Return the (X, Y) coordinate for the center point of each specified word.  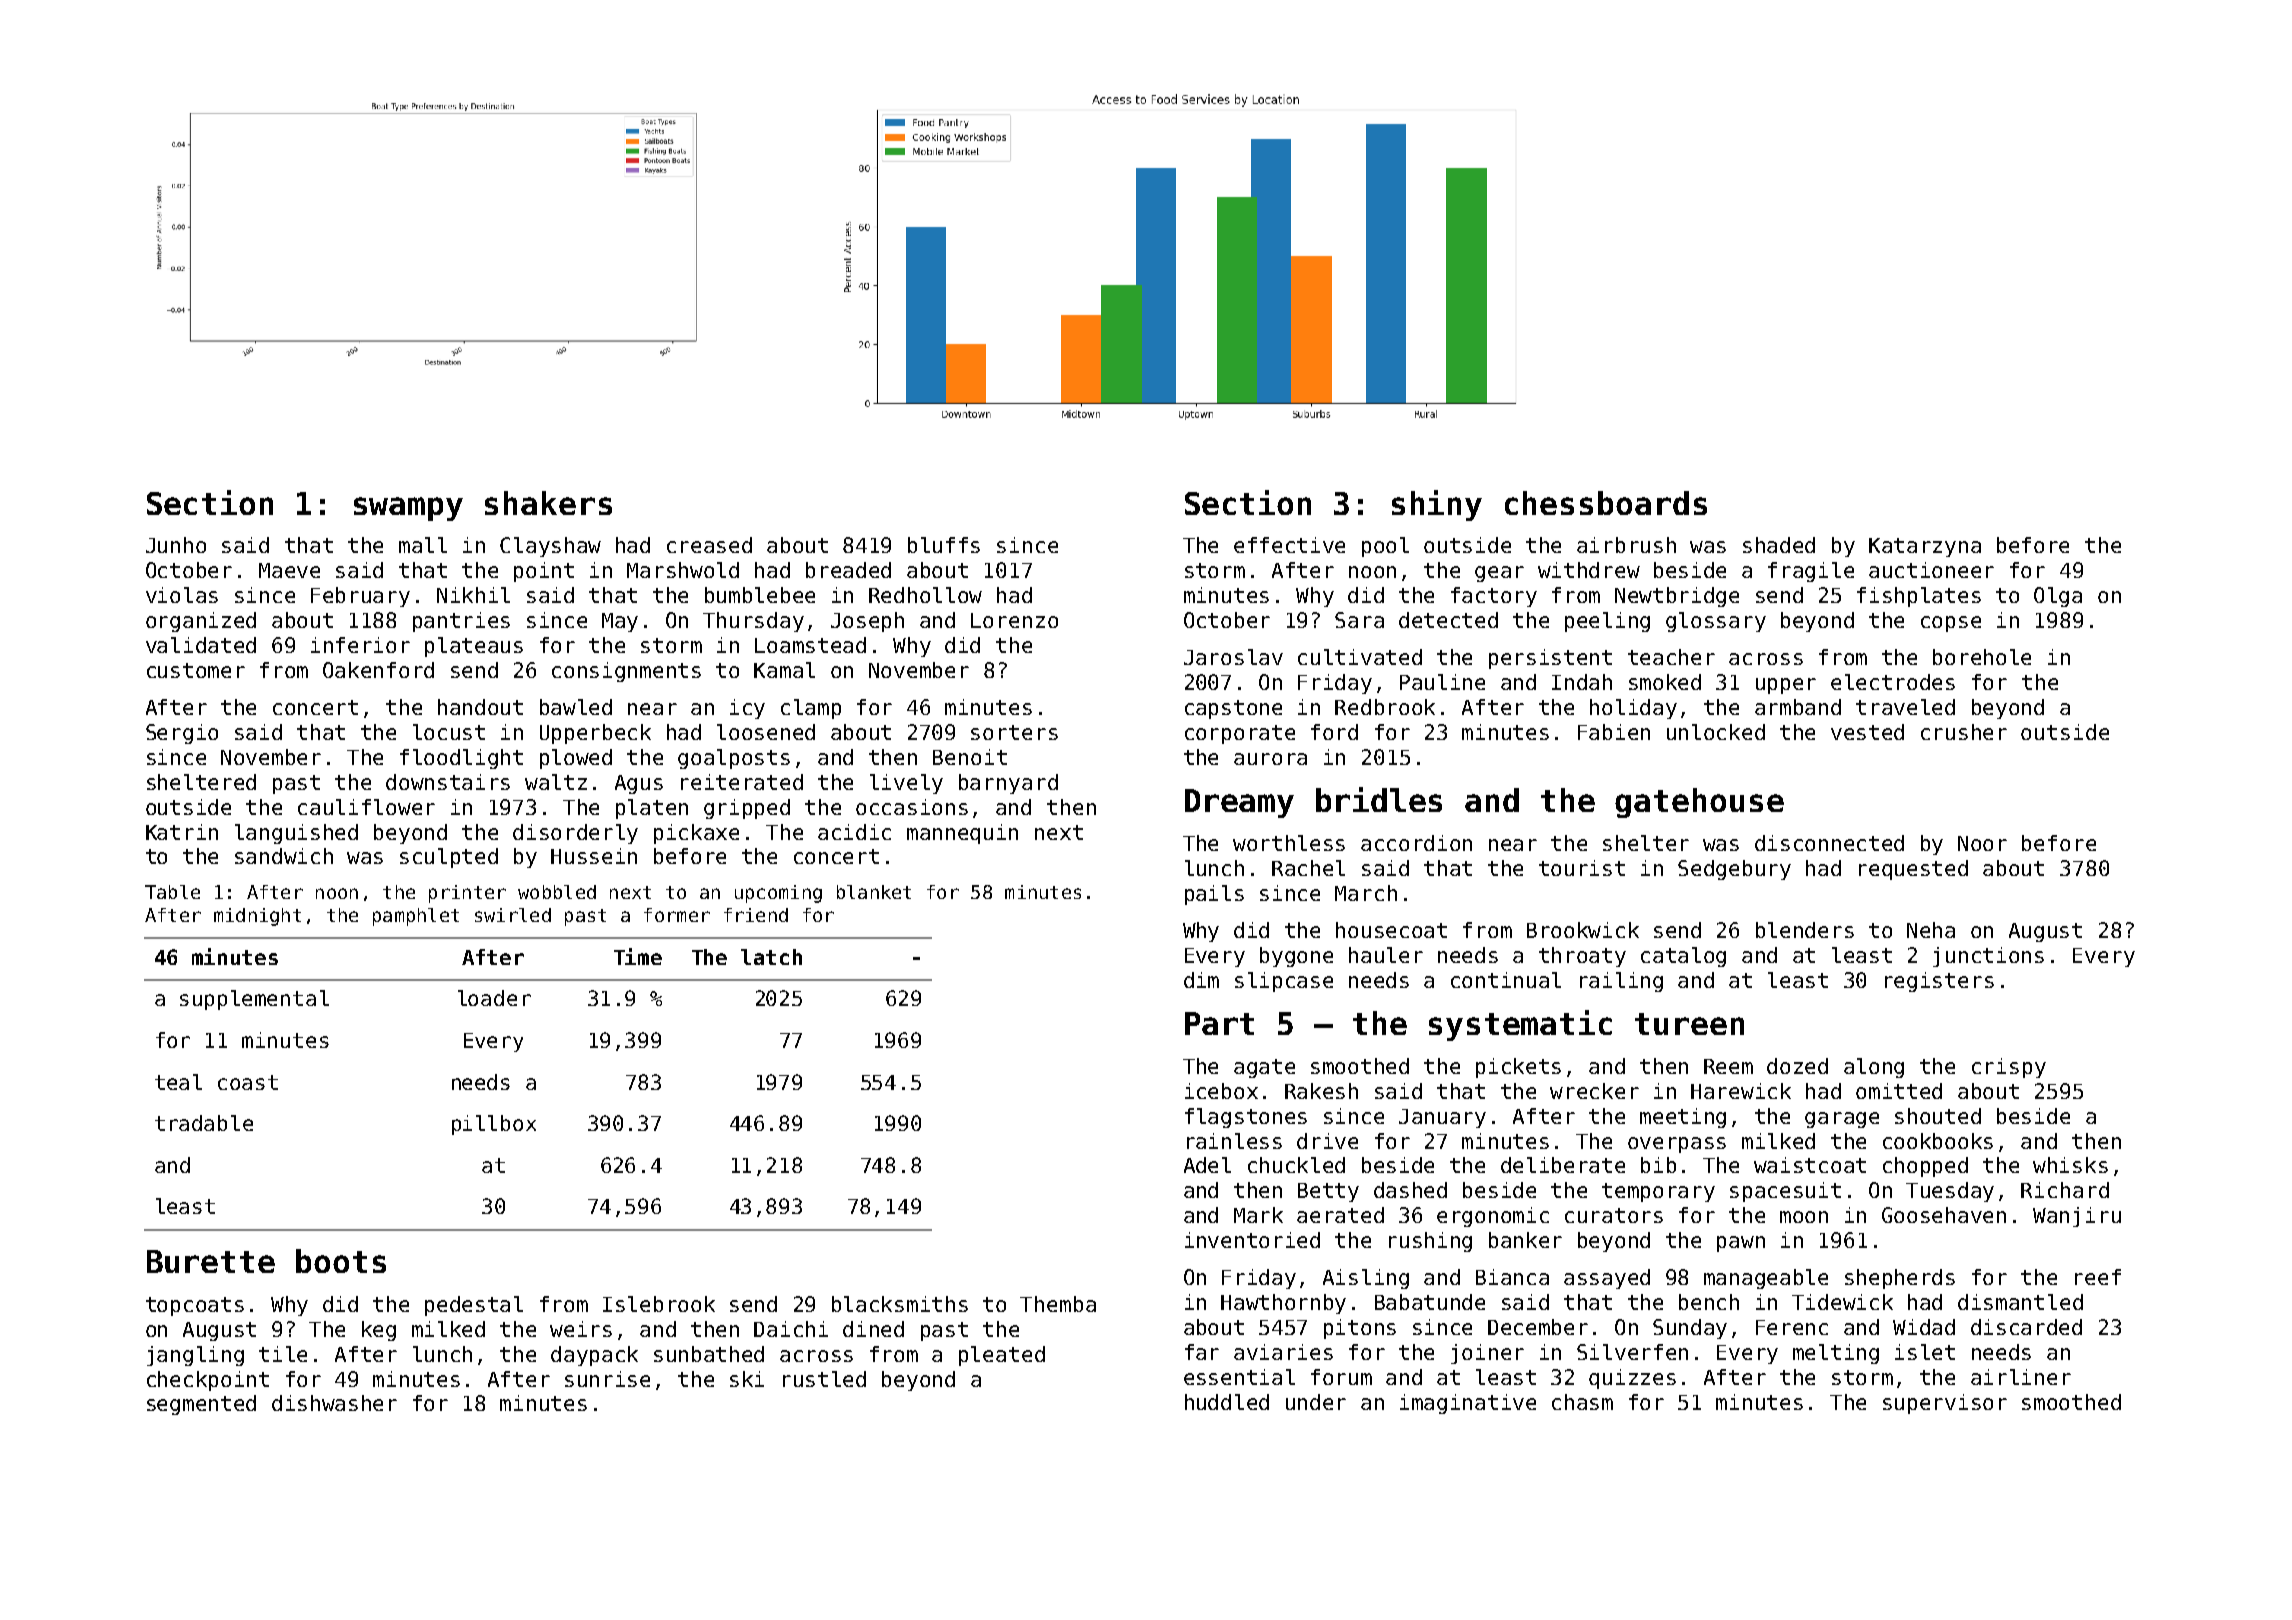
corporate (1240, 734)
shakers (548, 503)
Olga (2058, 597)
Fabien (1614, 732)
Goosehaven (1944, 1215)
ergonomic (1493, 1217)
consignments (626, 672)
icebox (1221, 1091)
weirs (581, 1329)
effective (1289, 545)
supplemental (254, 1000)
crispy (2009, 1068)
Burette (211, 1261)
